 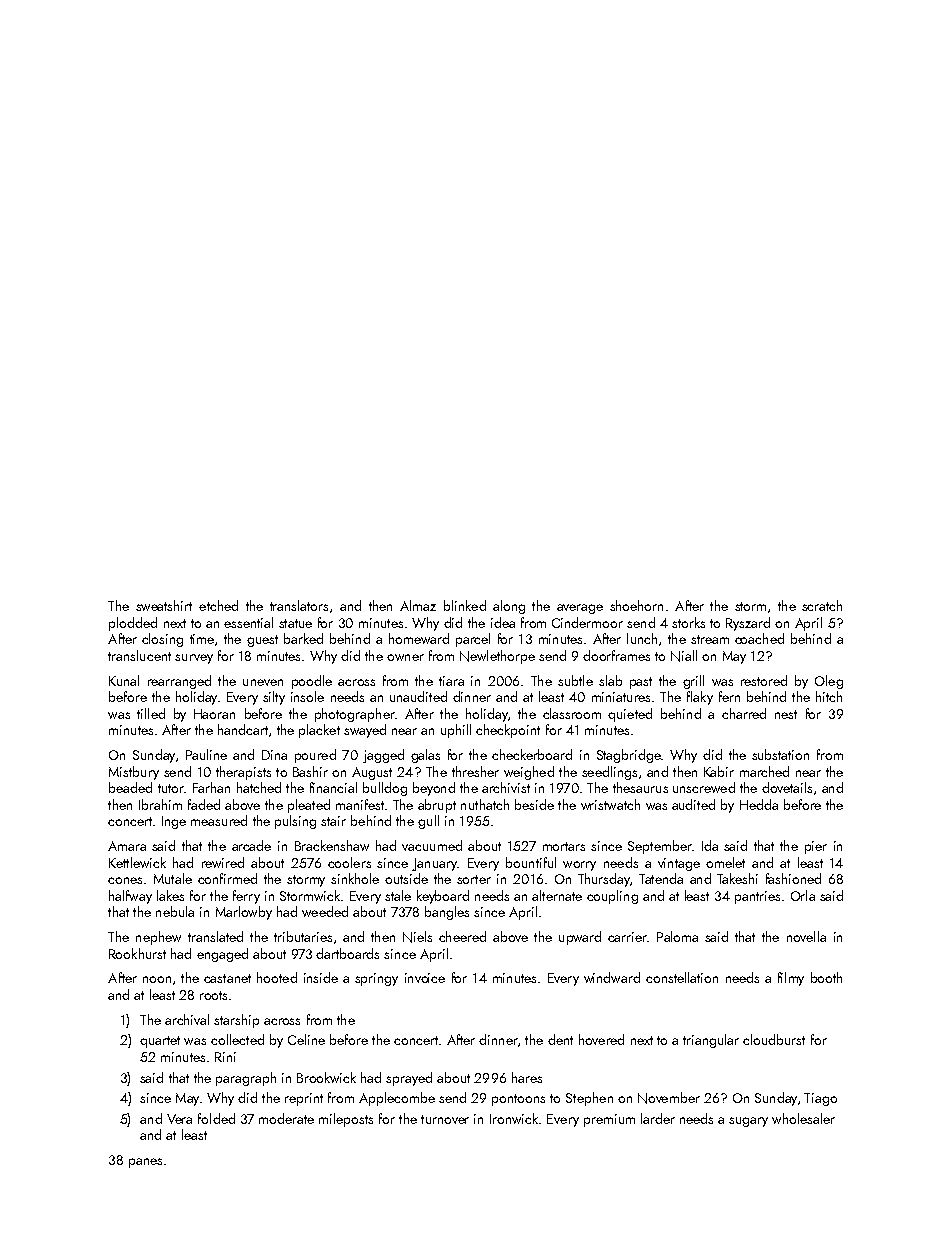 What do you see at coordinates (527, 1077) in the screenshot?
I see `hares` at bounding box center [527, 1077].
